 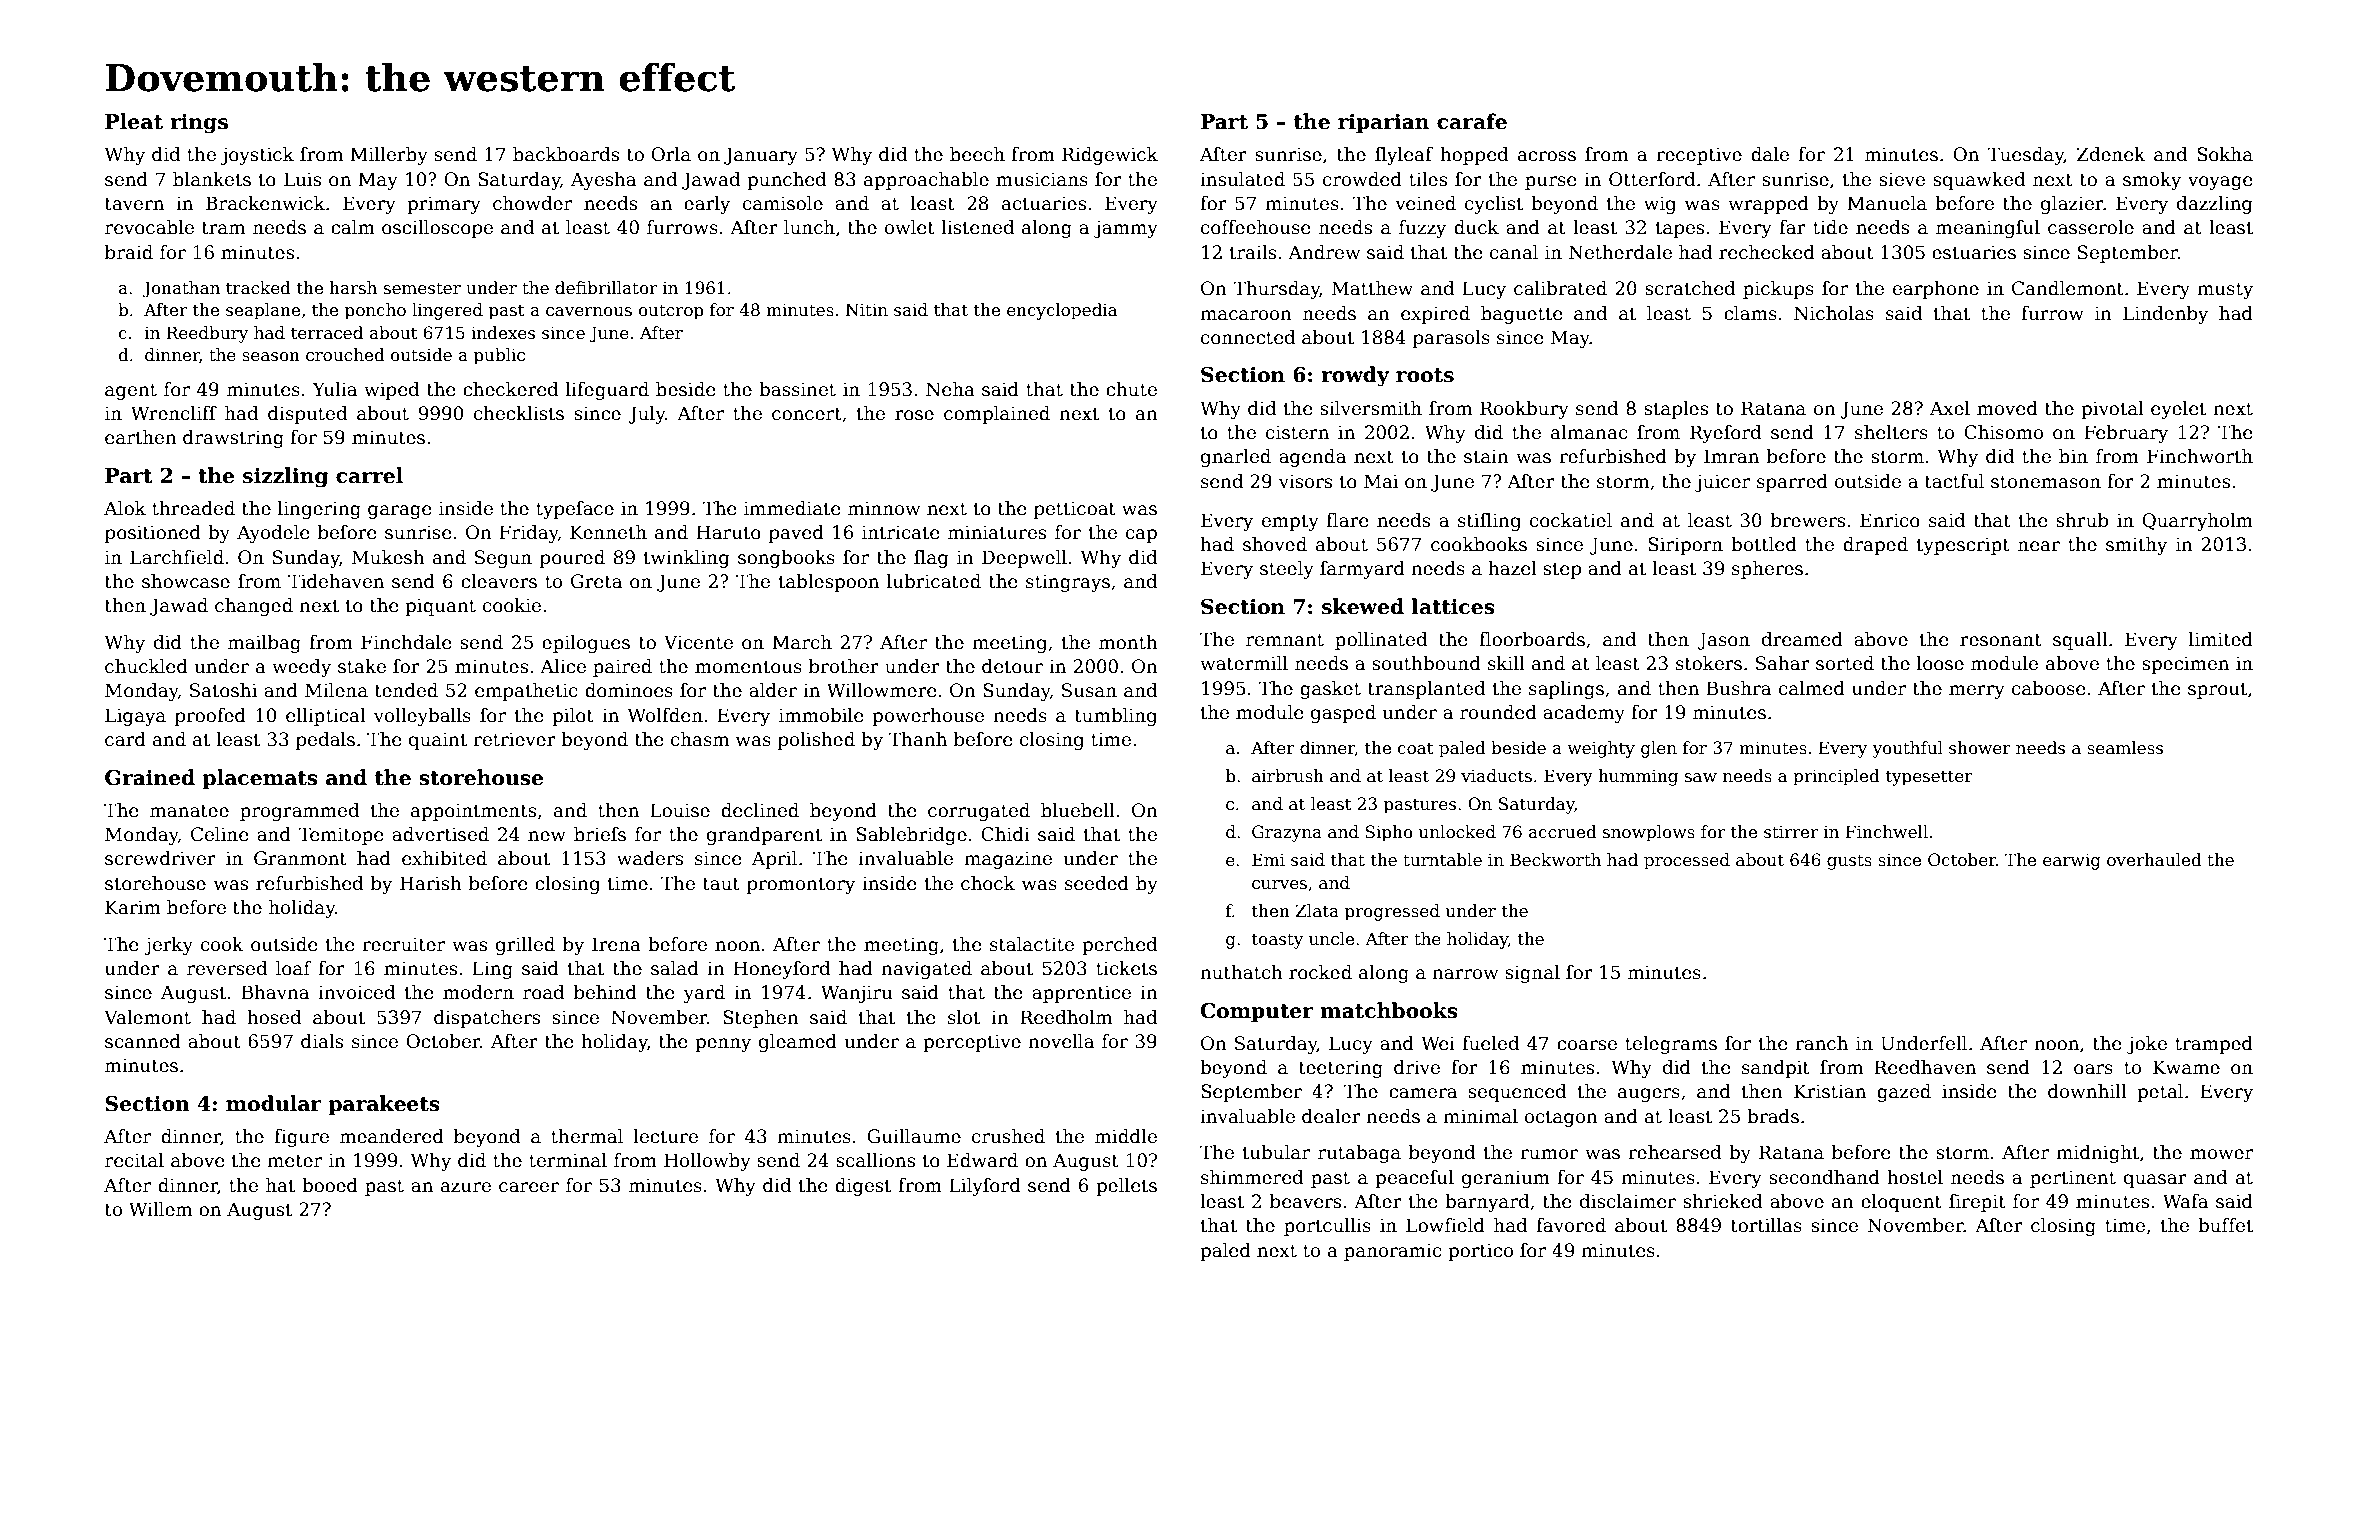 I want to click on floorboards, so click(x=1532, y=639).
